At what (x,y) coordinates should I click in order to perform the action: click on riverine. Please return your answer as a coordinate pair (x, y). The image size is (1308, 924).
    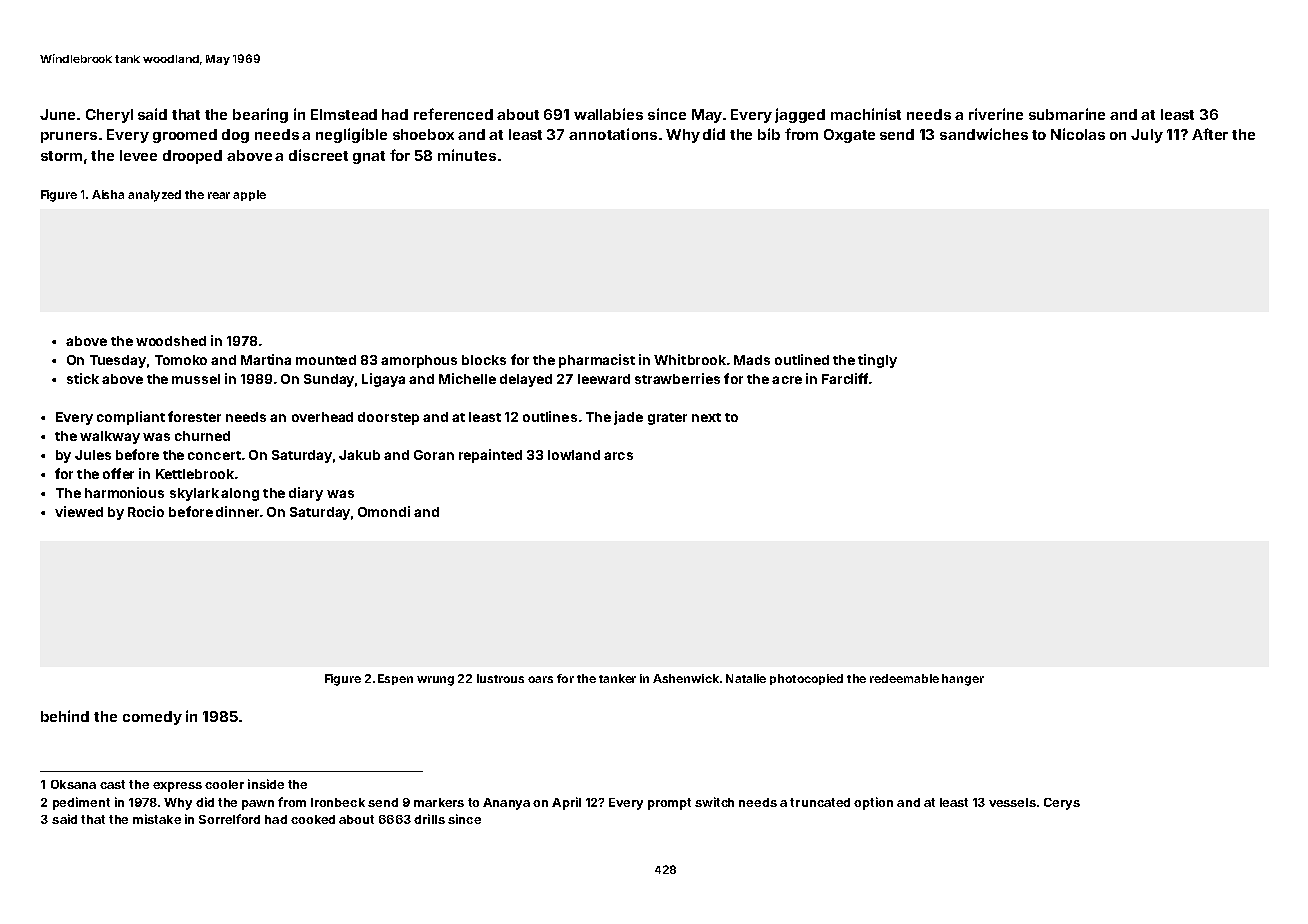
    Looking at the image, I should click on (996, 114).
